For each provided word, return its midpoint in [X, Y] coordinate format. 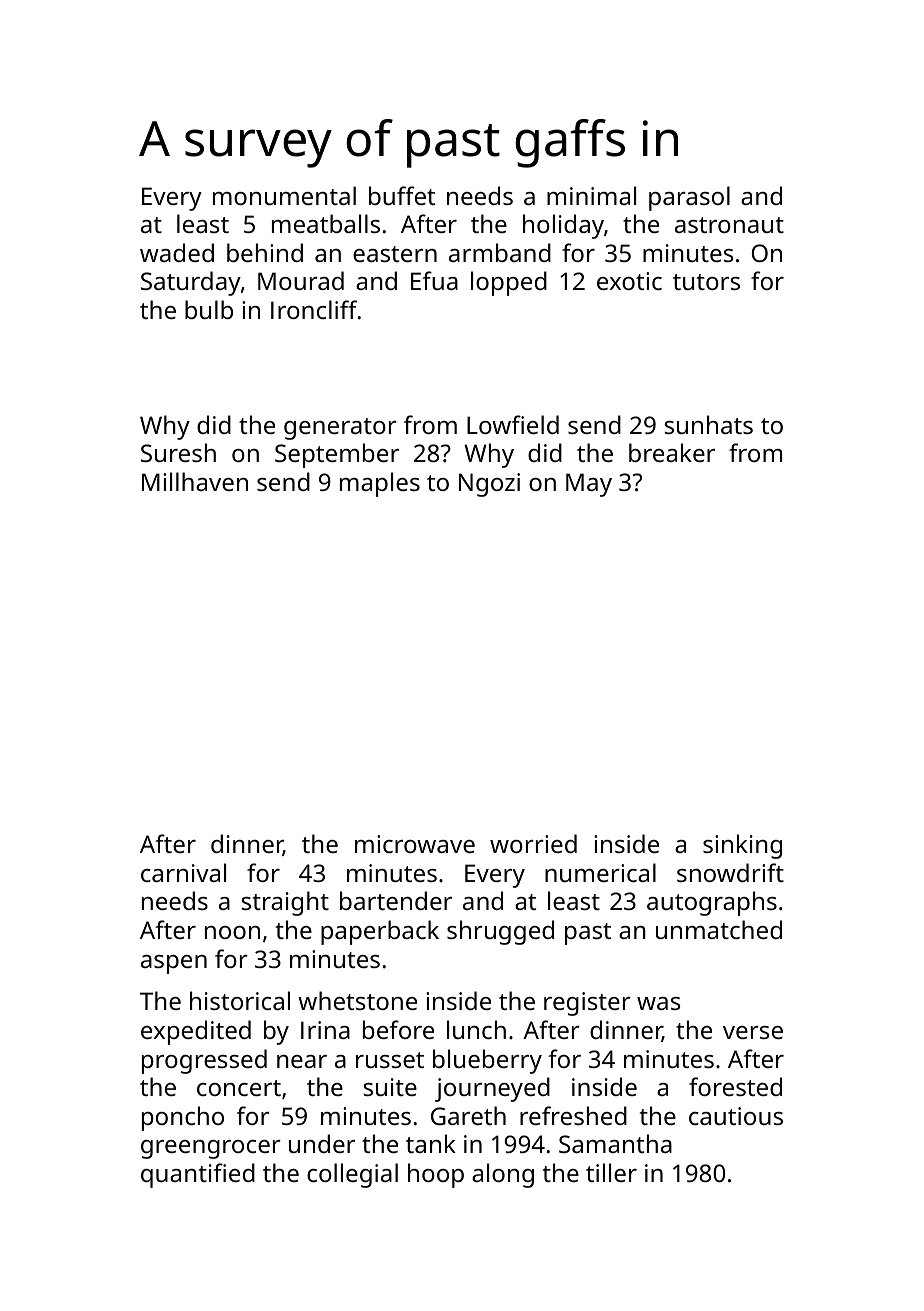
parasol [689, 198]
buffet [402, 195]
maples [380, 484]
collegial [352, 1175]
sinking [742, 846]
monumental [284, 195]
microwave [415, 844]
